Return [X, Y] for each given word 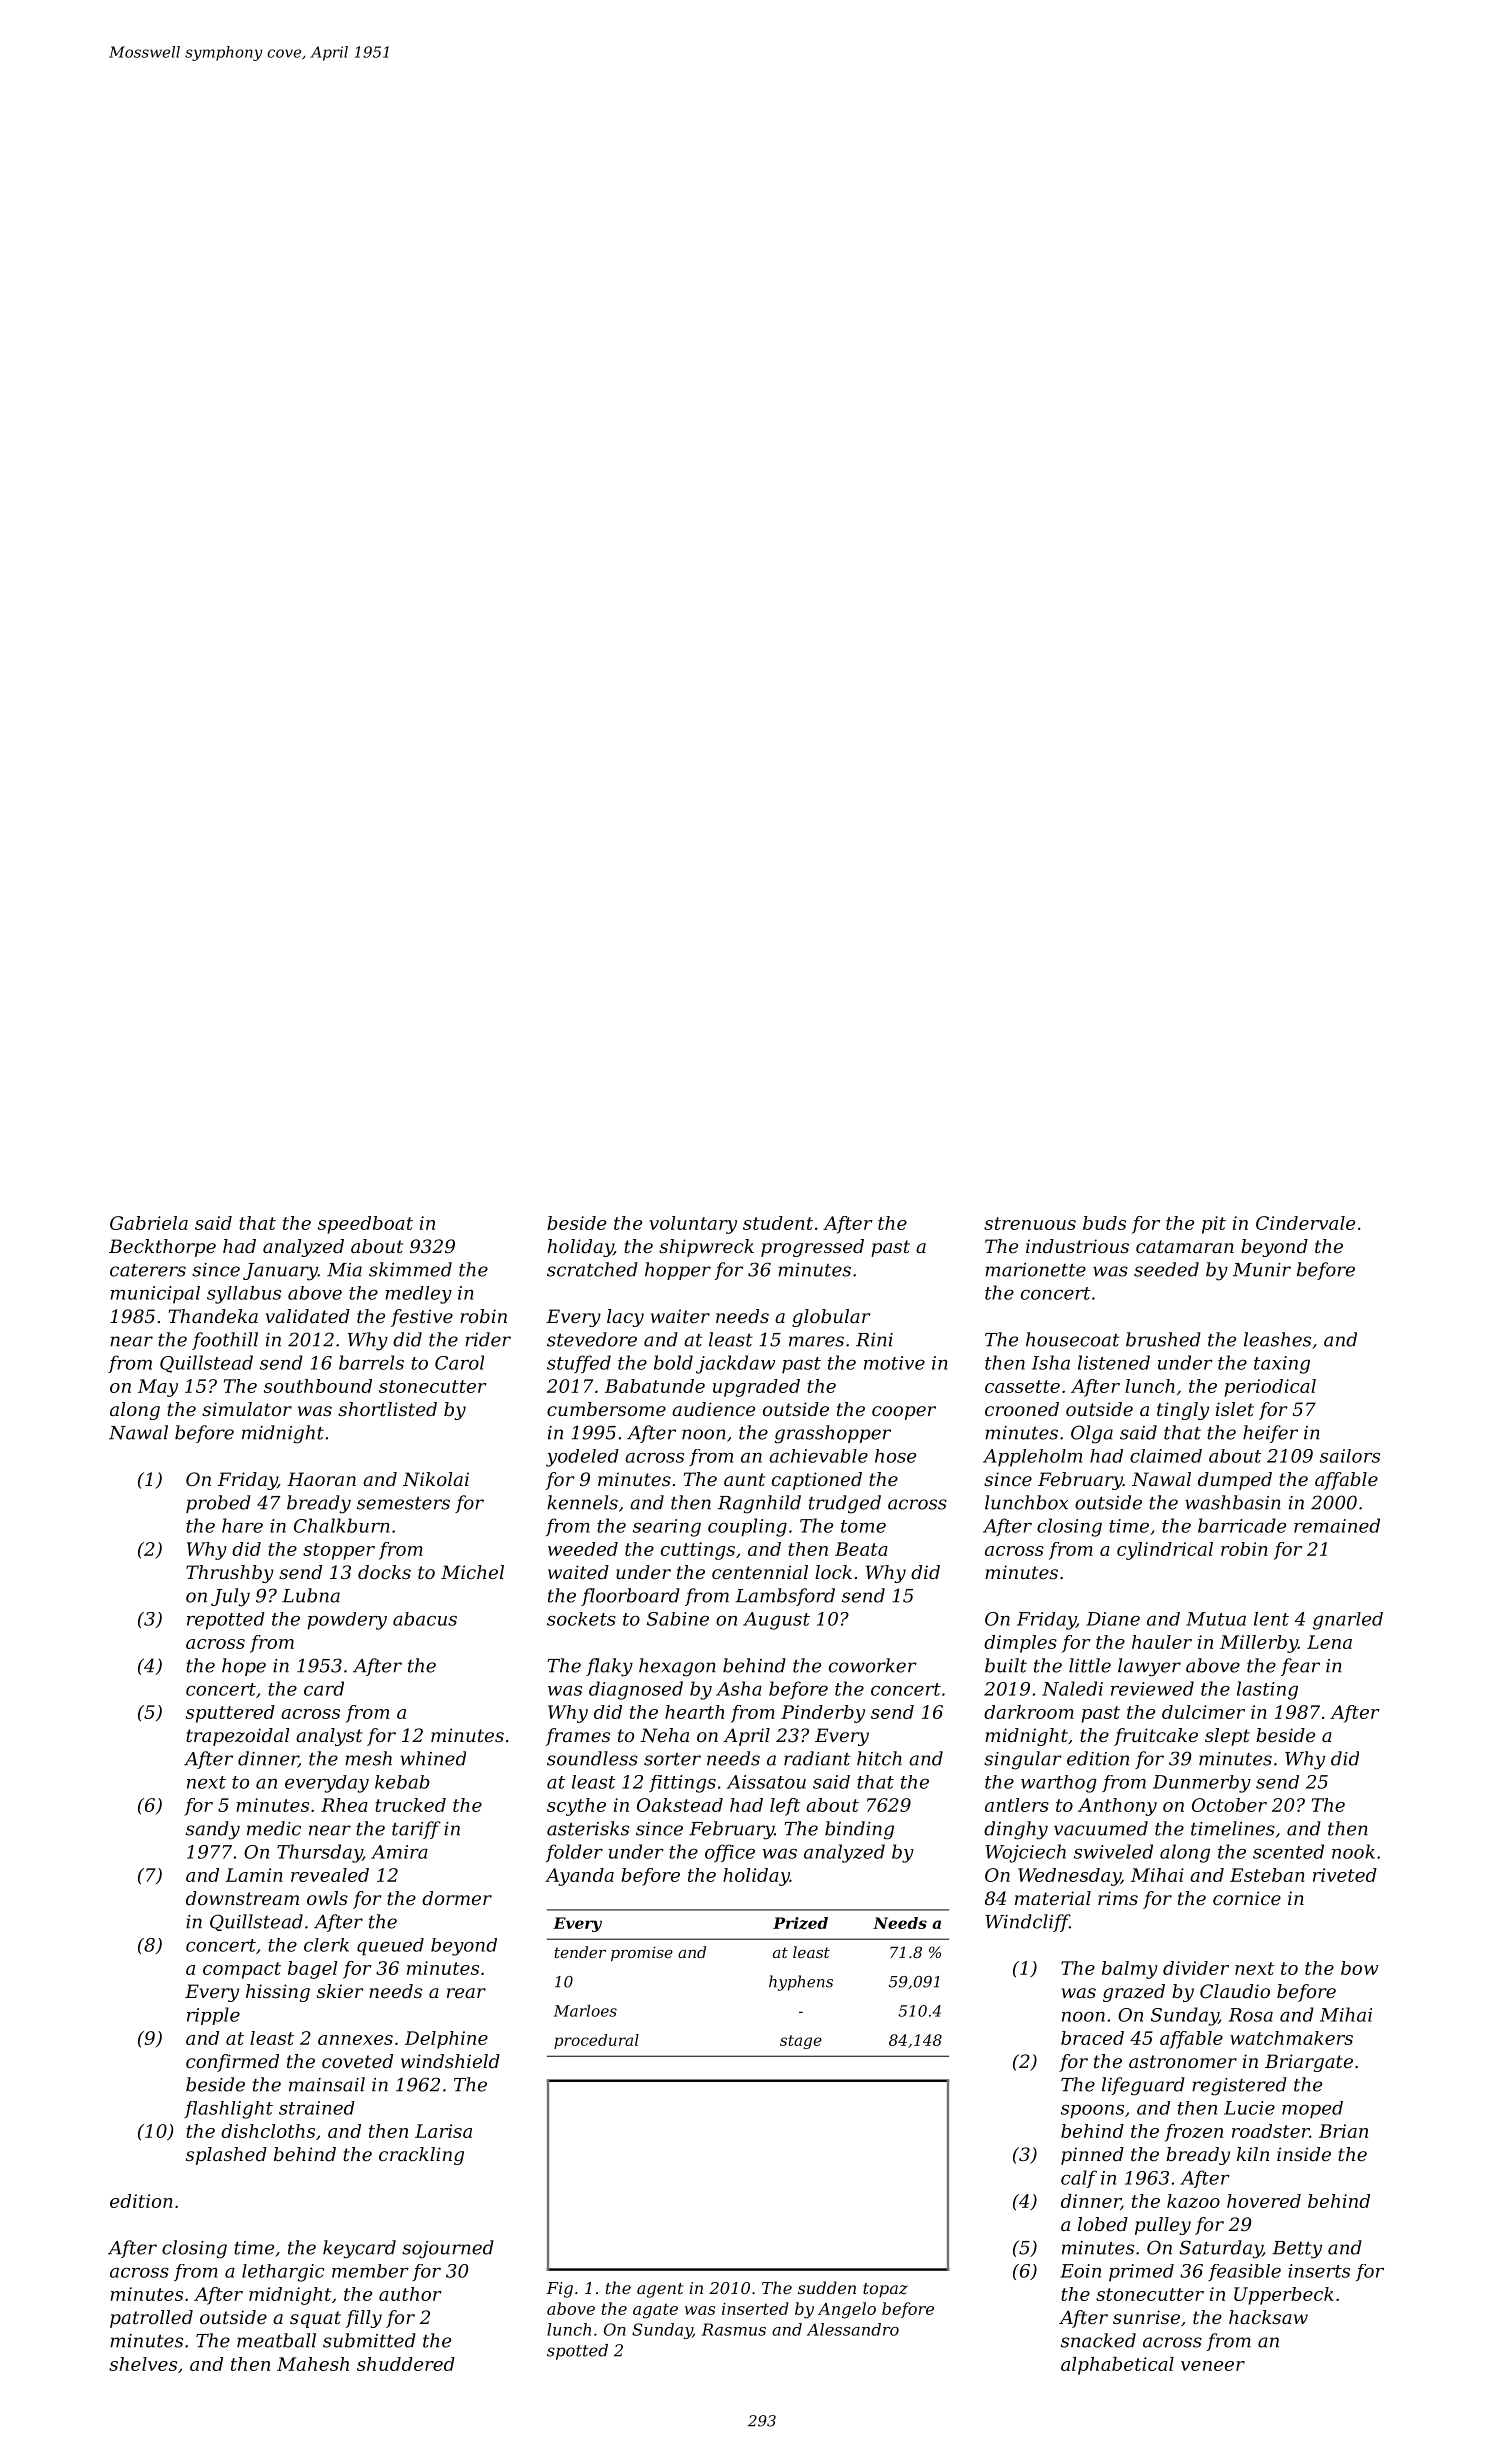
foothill [225, 1341]
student [778, 1223]
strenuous [1030, 1223]
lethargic [283, 2273]
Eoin [1080, 2271]
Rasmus [734, 2329]
